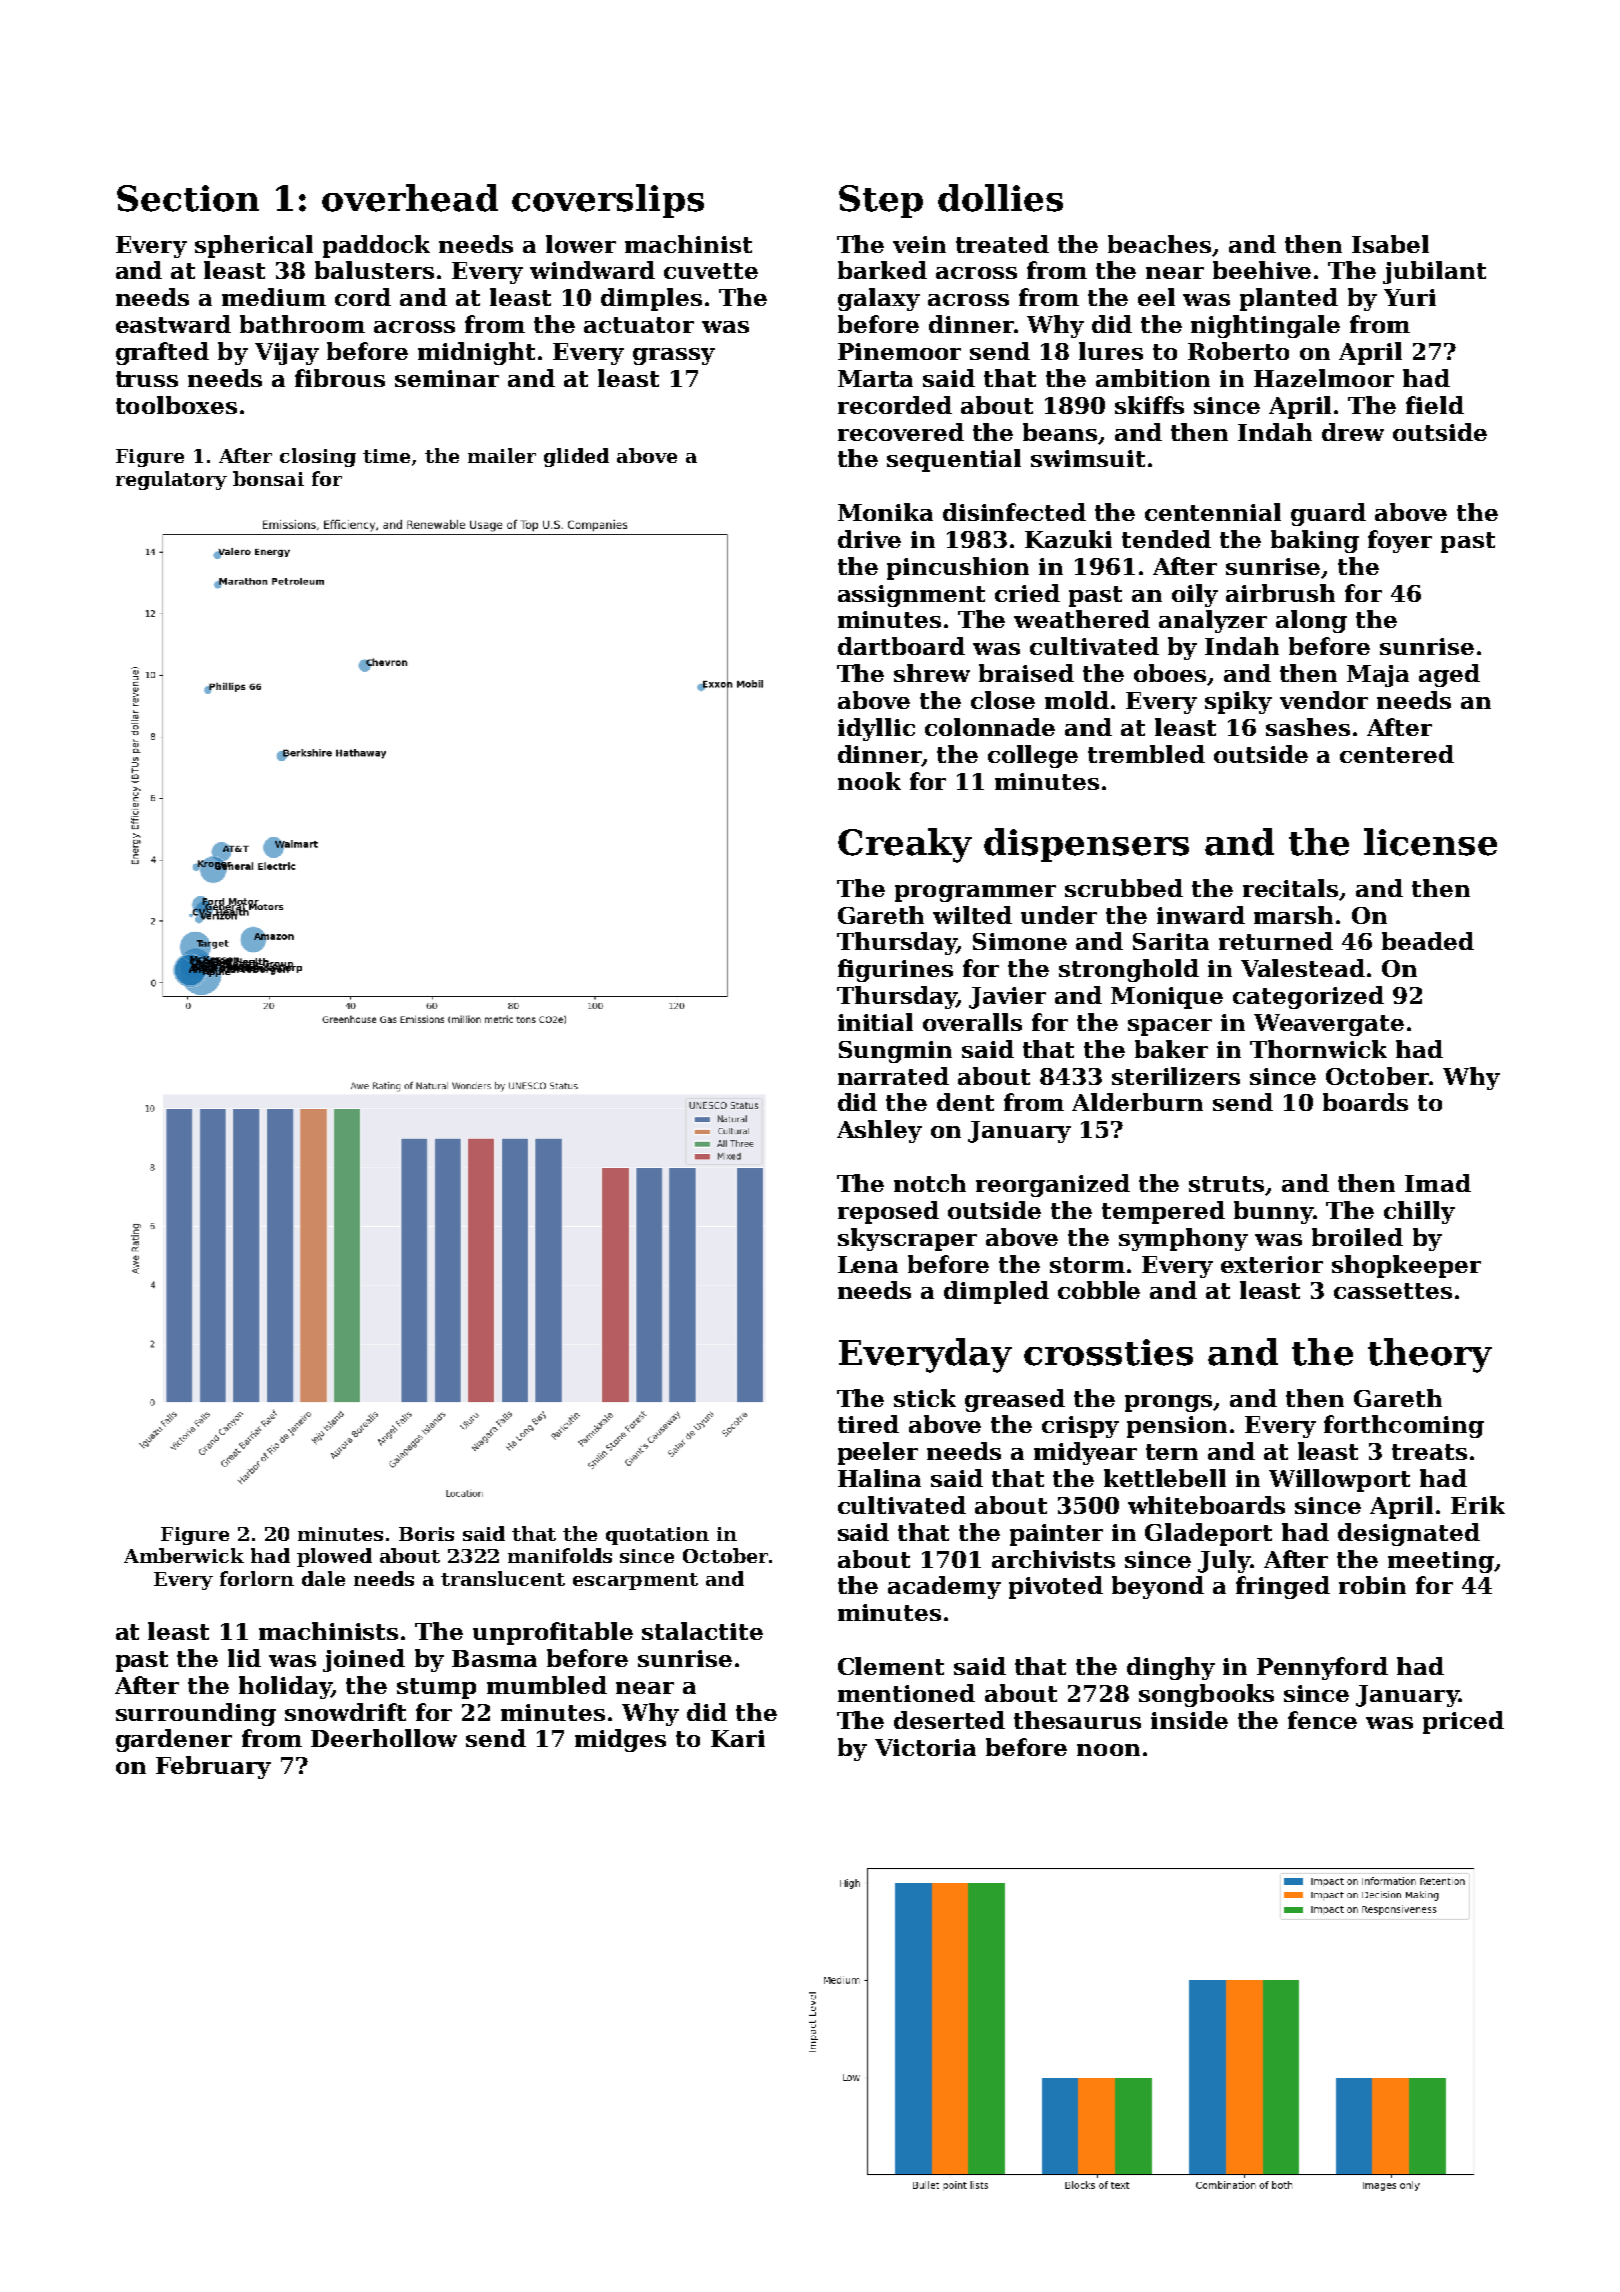 Image resolution: width=1620 pixels, height=2292 pixels. Describe the element at coordinates (868, 1424) in the screenshot. I see `tired` at that location.
